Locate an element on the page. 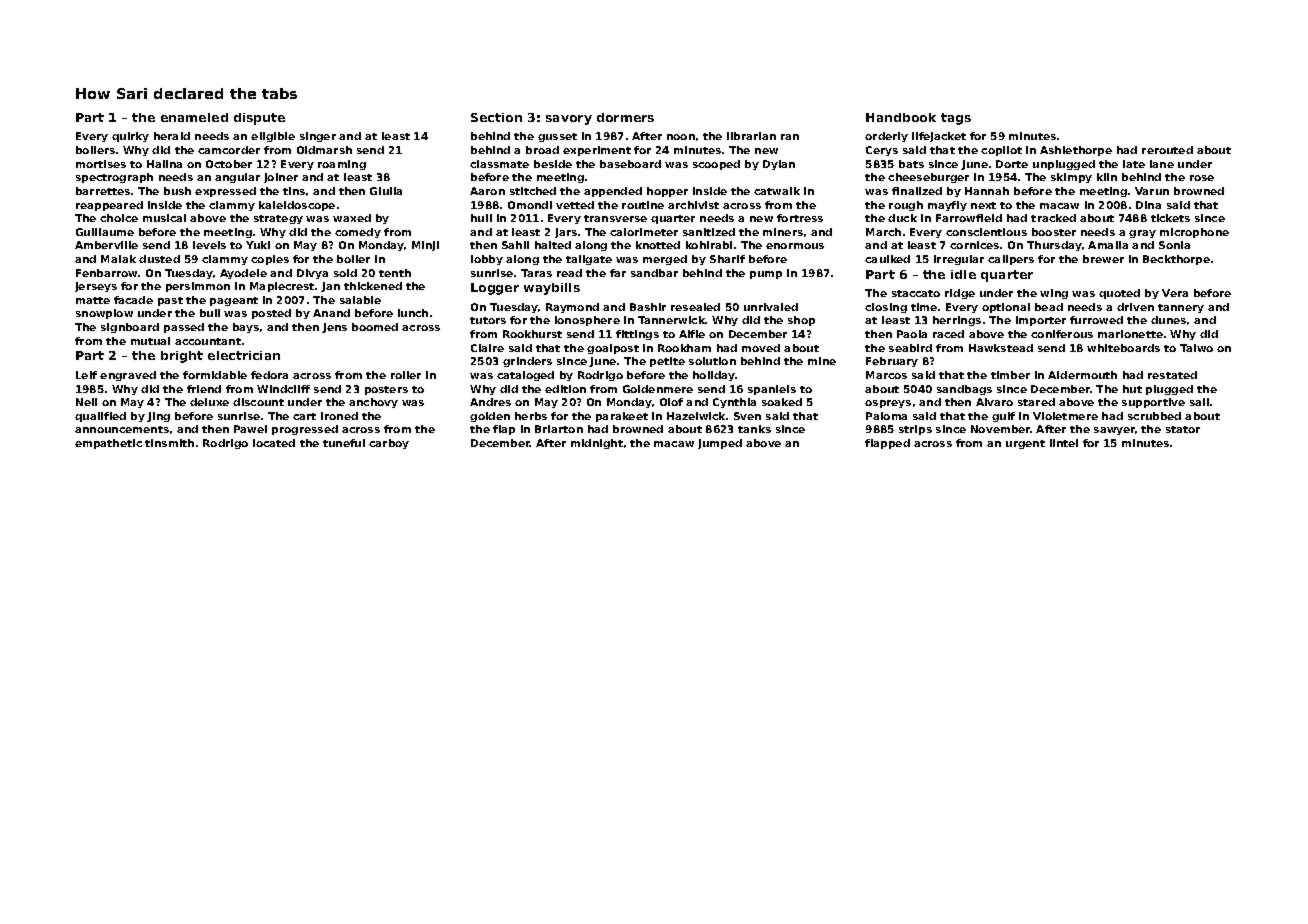 This page has width=1308, height=924. archivist is located at coordinates (693, 205).
